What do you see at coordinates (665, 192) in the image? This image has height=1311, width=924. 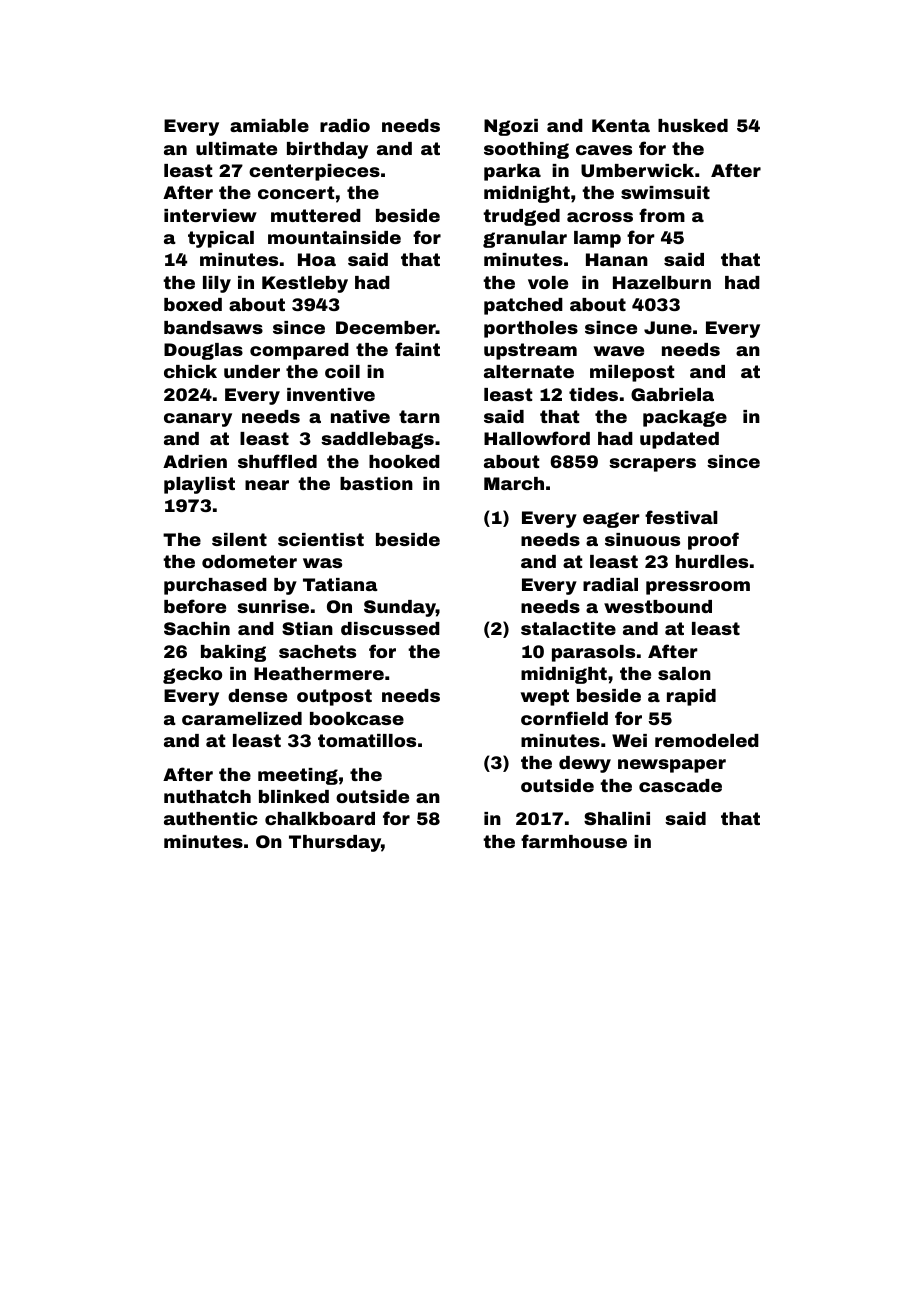 I see `swimsuit` at bounding box center [665, 192].
